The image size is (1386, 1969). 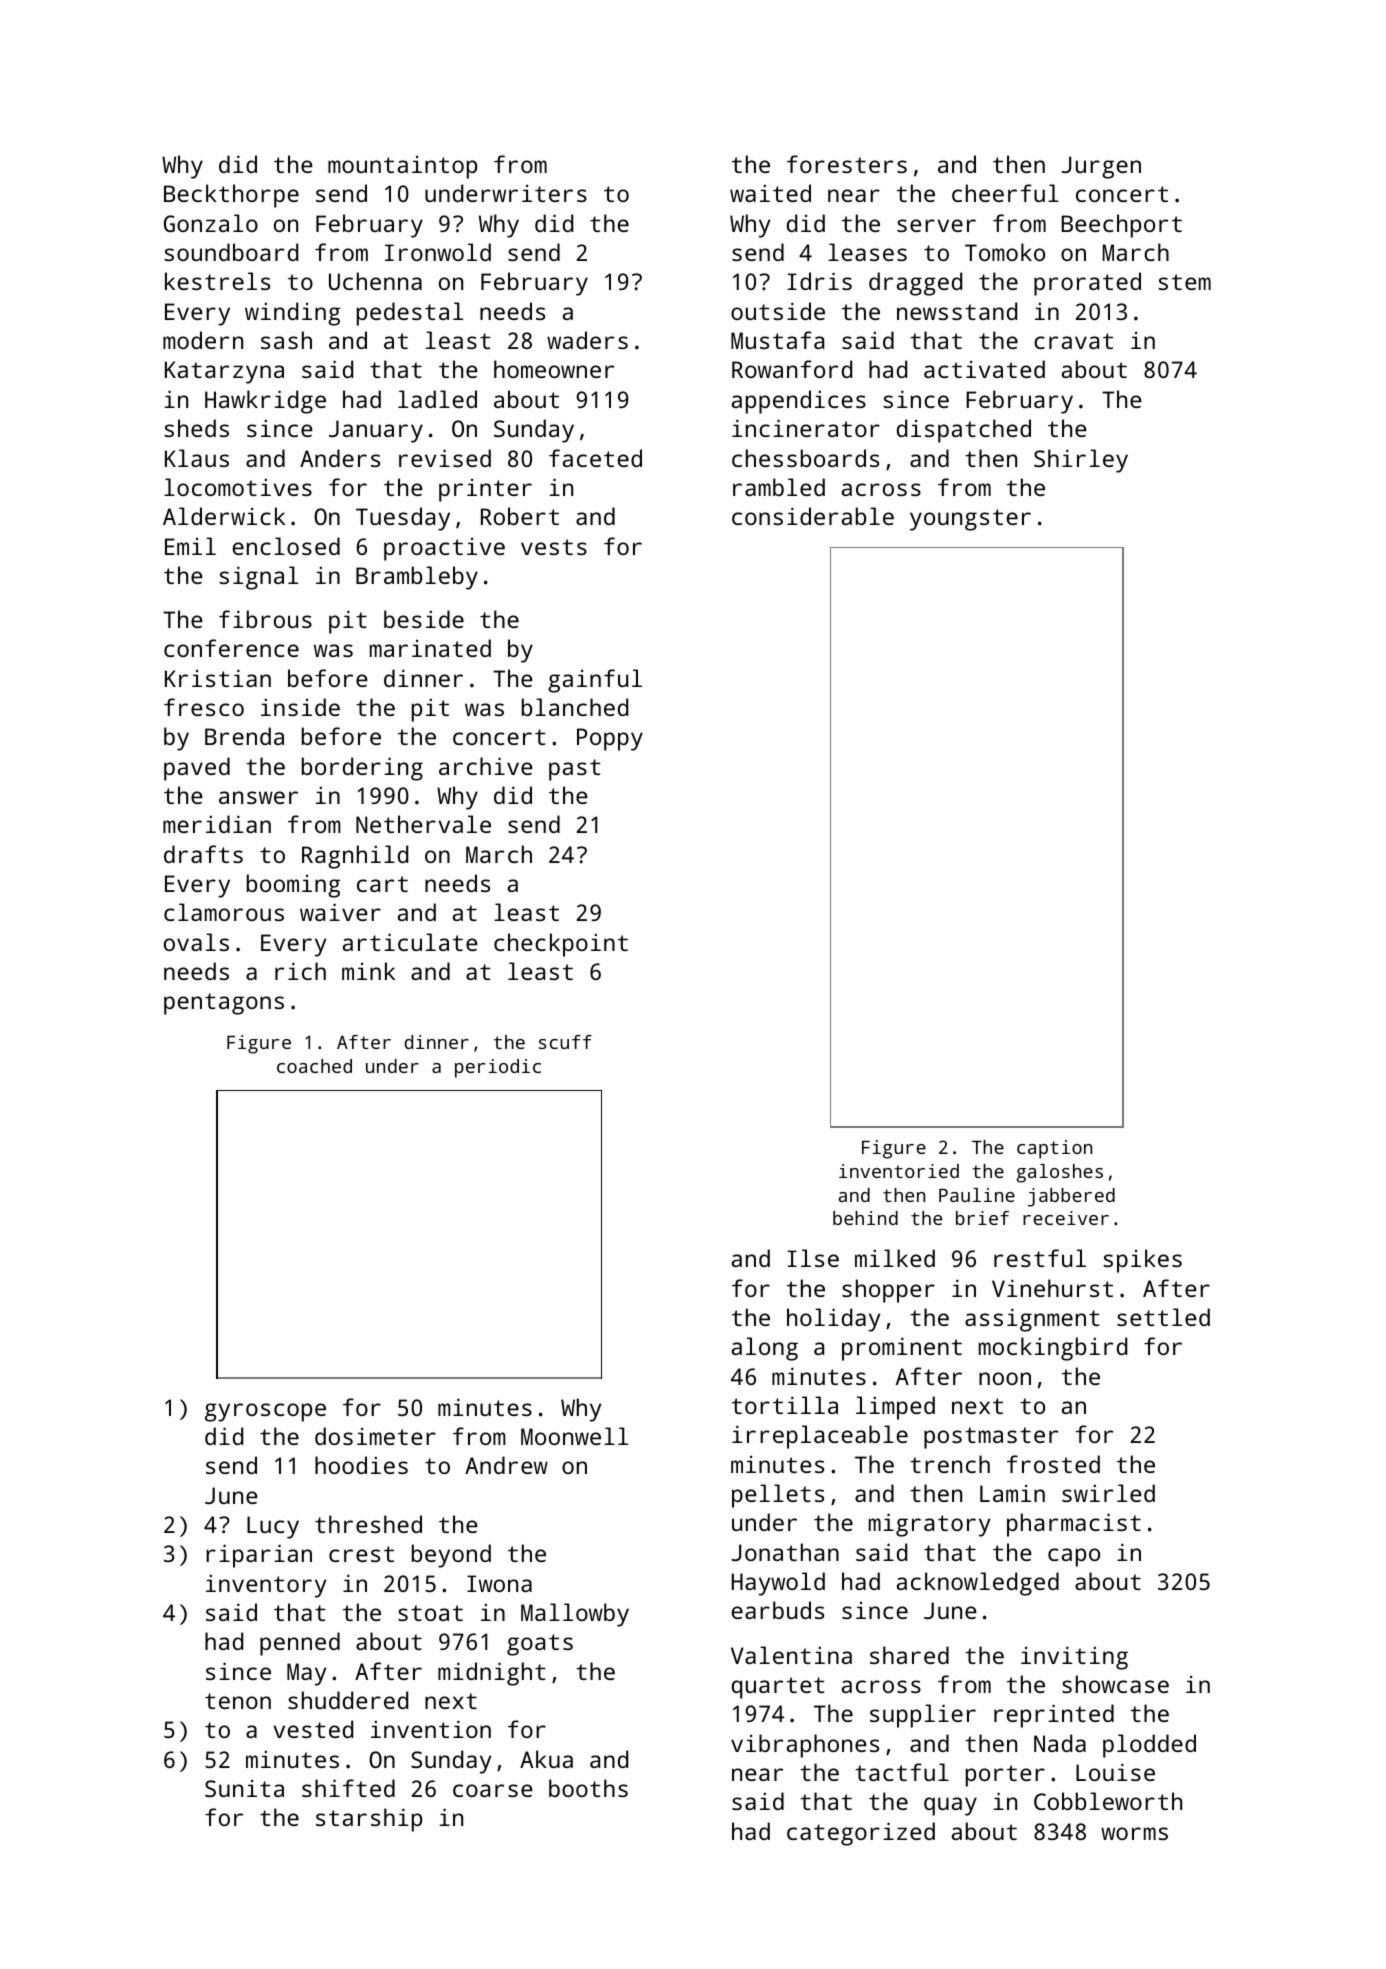 What do you see at coordinates (431, 1729) in the screenshot?
I see `invention` at bounding box center [431, 1729].
